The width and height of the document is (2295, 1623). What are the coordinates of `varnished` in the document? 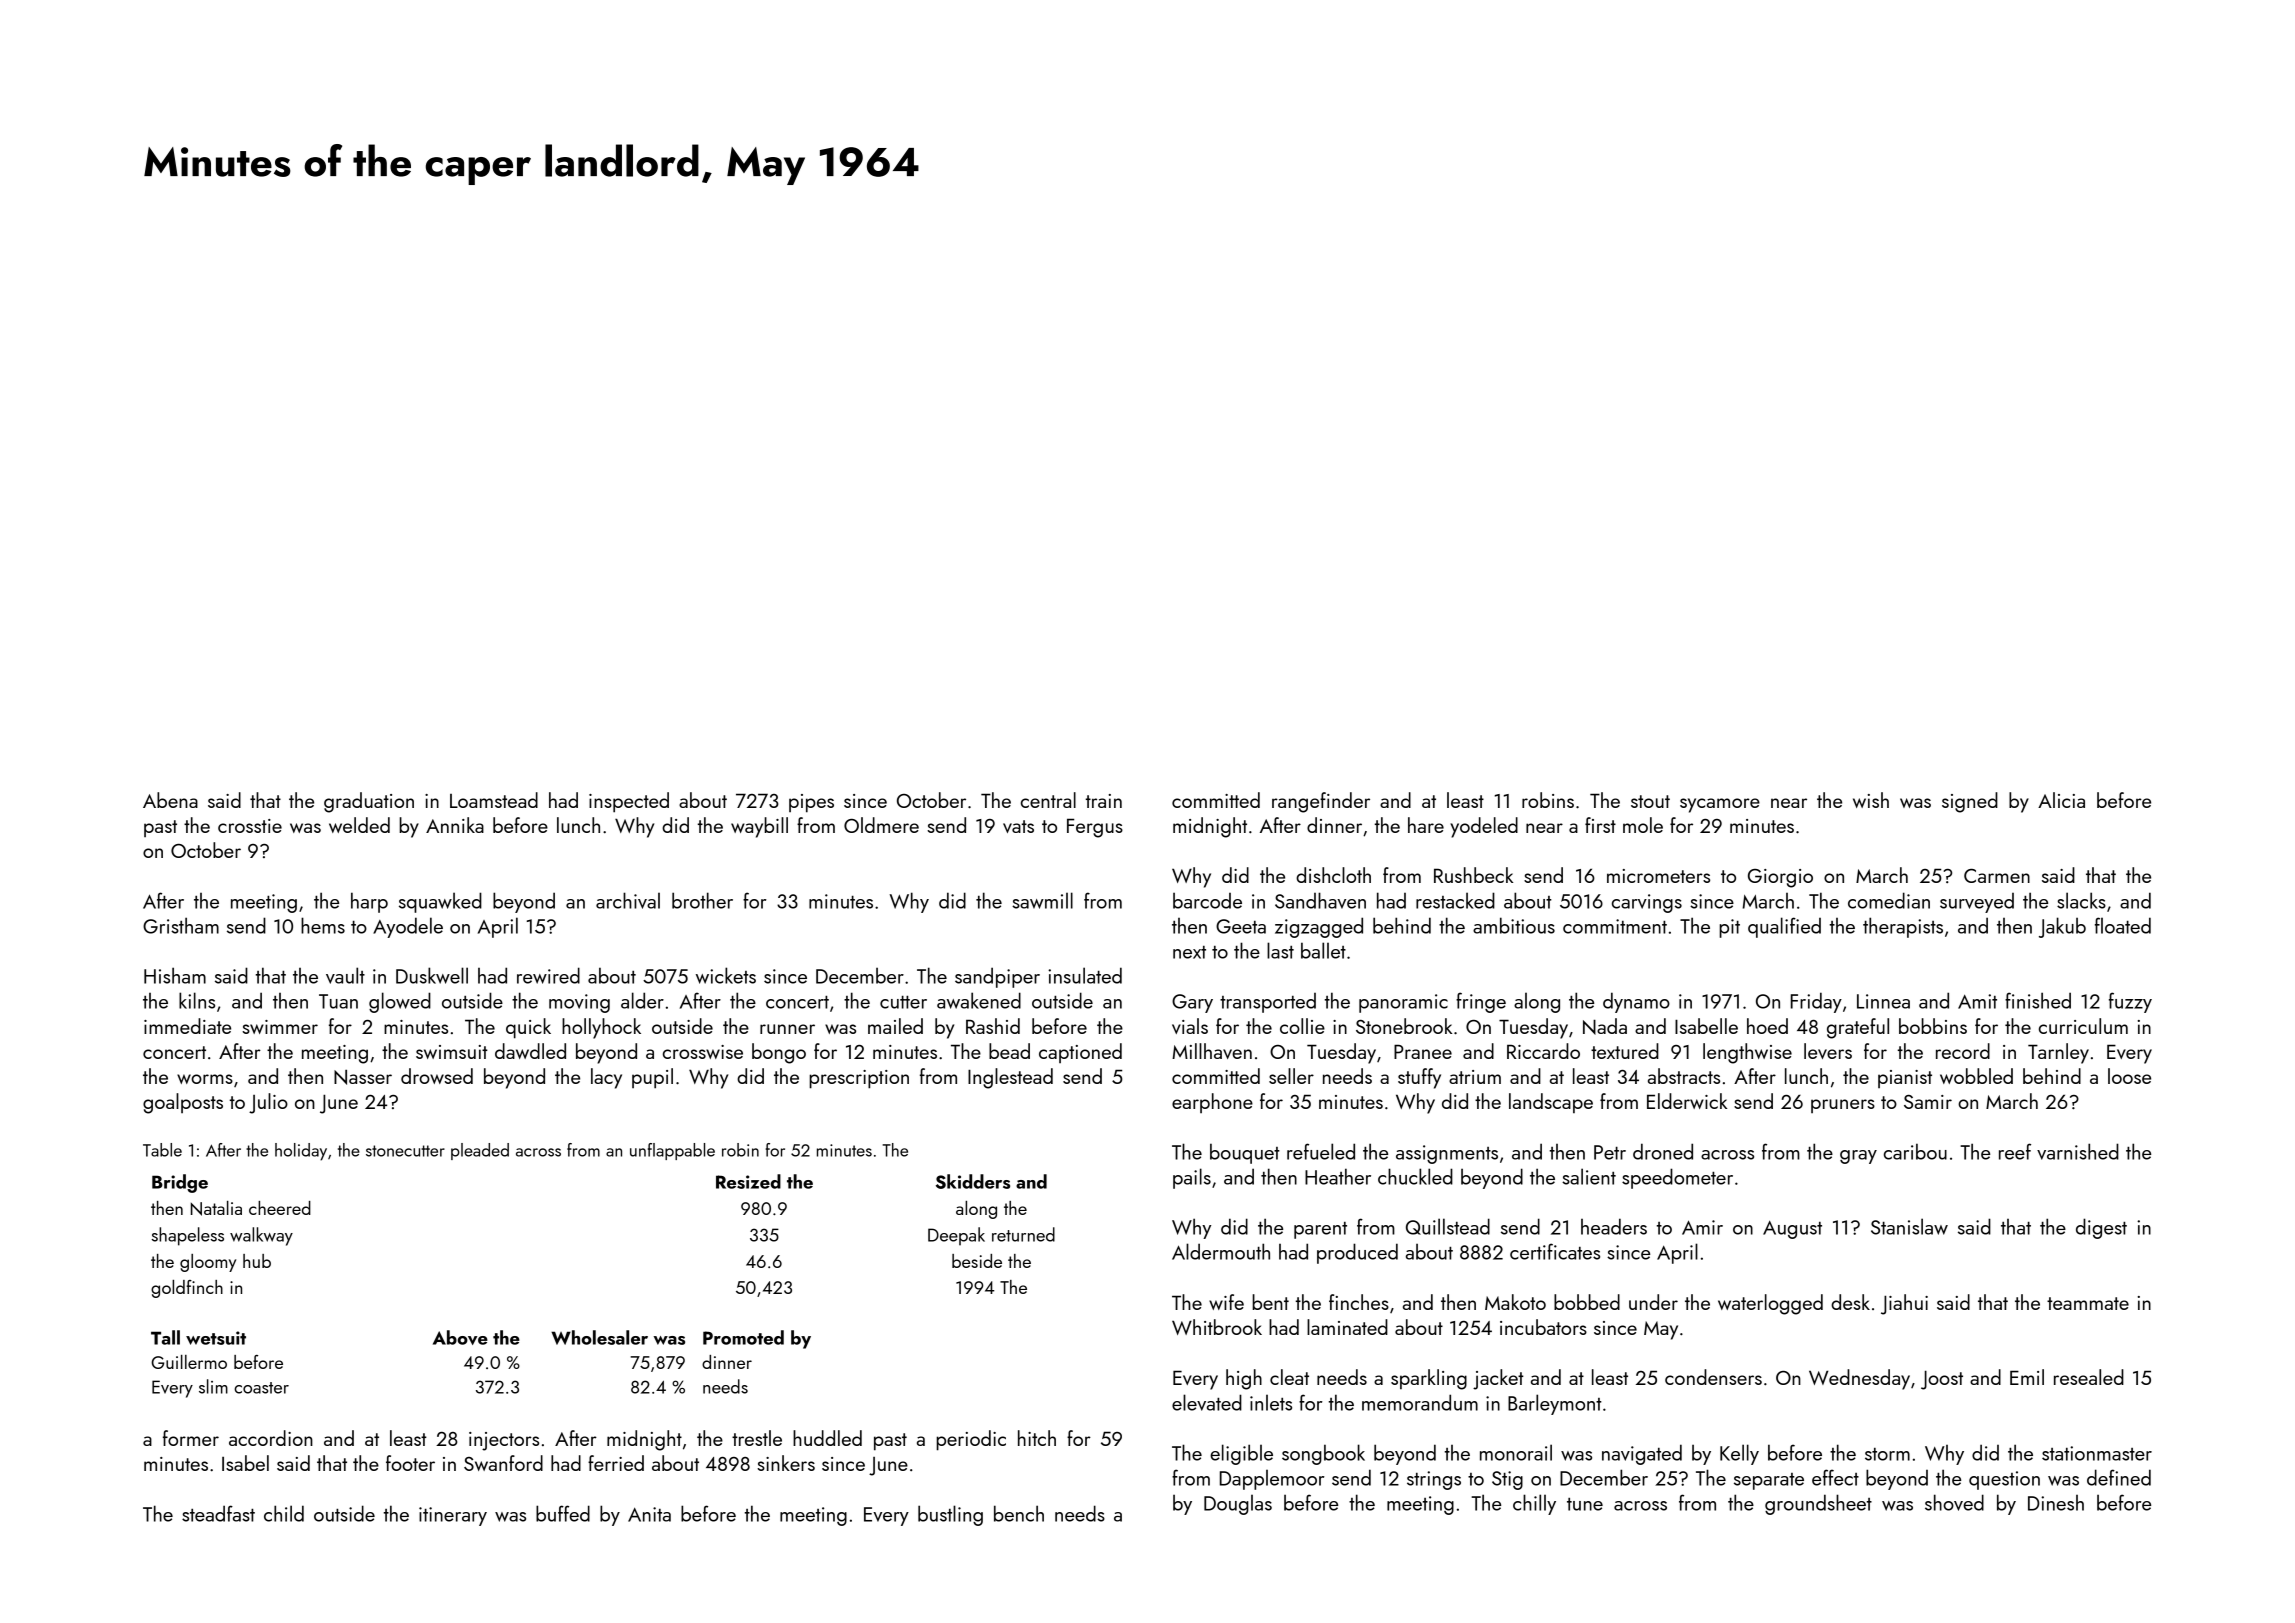 It's located at (2078, 1151).
